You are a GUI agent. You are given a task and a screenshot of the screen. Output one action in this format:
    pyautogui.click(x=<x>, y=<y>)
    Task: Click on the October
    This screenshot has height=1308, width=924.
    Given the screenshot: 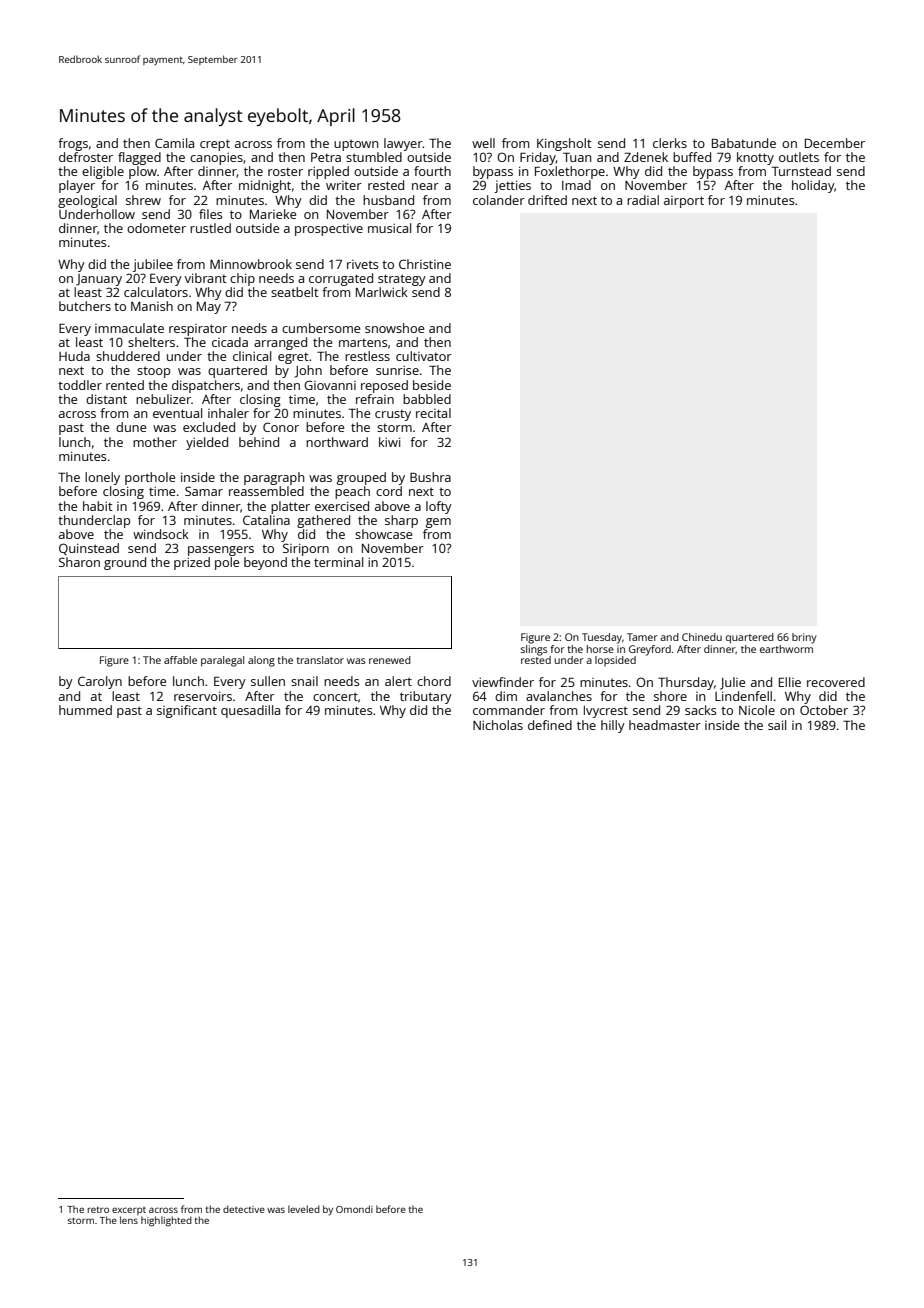 What is the action you would take?
    pyautogui.click(x=824, y=710)
